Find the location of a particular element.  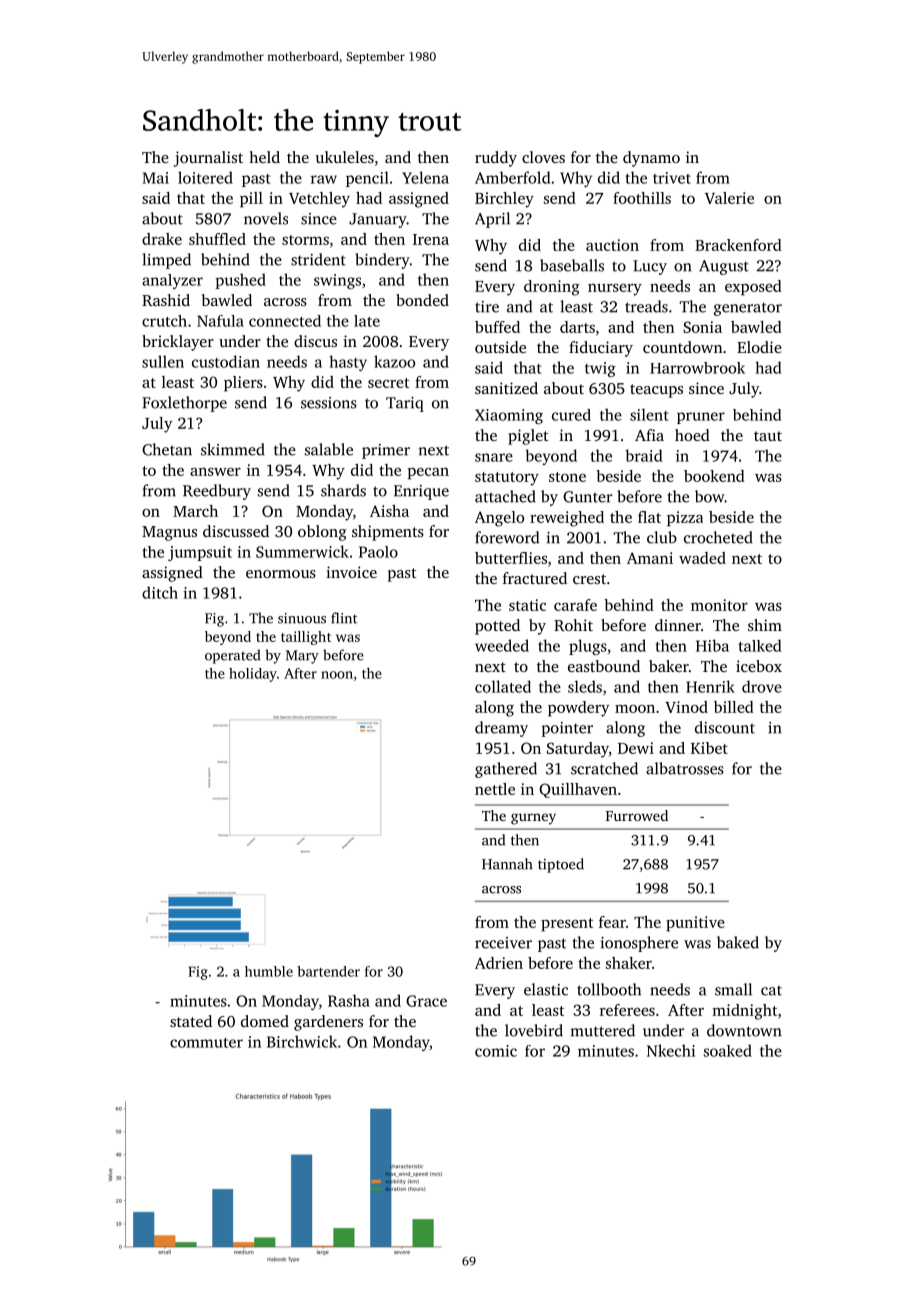

nettle is located at coordinates (495, 789).
